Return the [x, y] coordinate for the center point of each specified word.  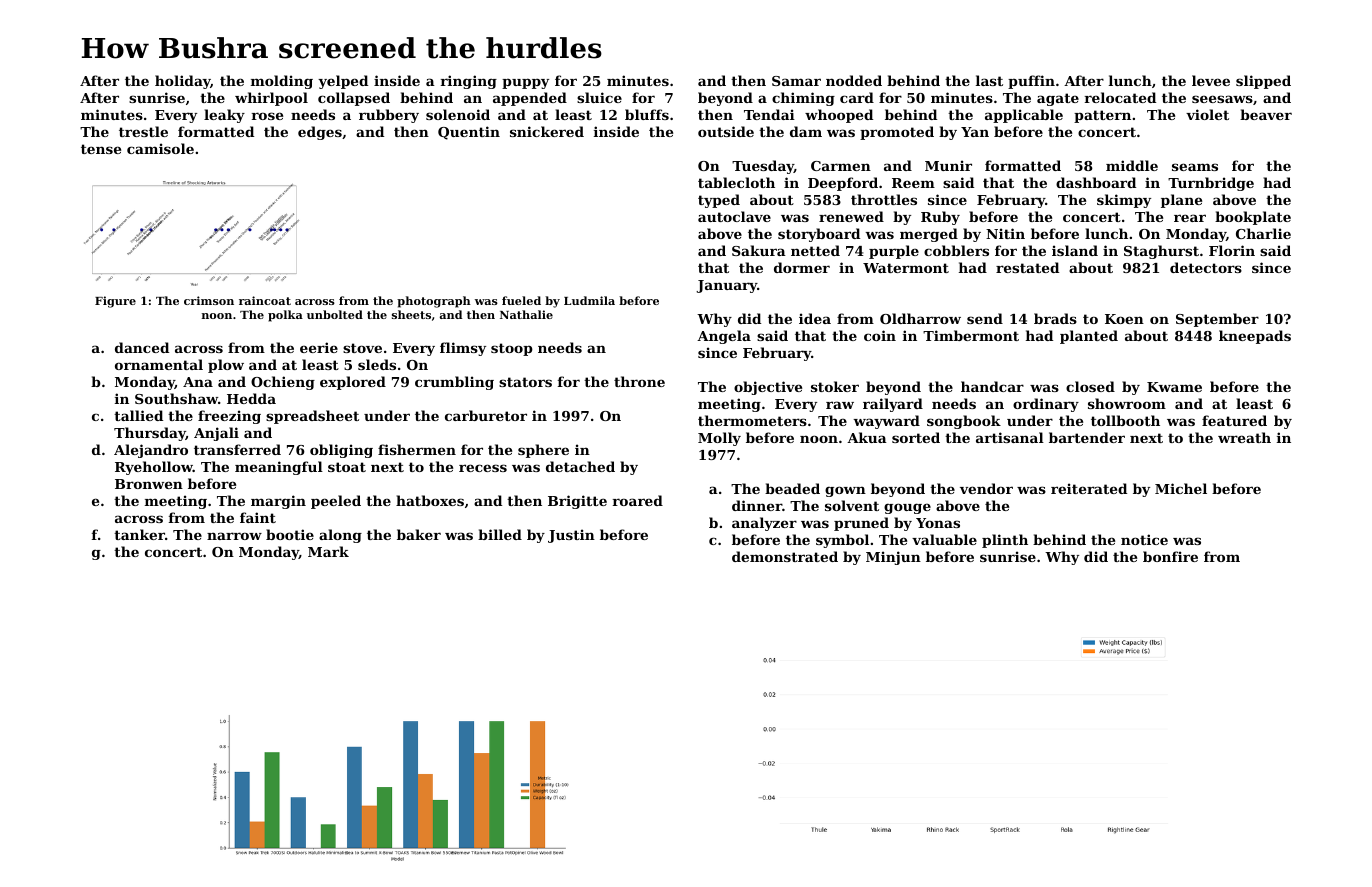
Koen [1124, 319]
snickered [547, 131]
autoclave [734, 216]
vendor [986, 488]
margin [278, 502]
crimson [209, 300]
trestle [143, 131]
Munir [948, 165]
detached [580, 466]
